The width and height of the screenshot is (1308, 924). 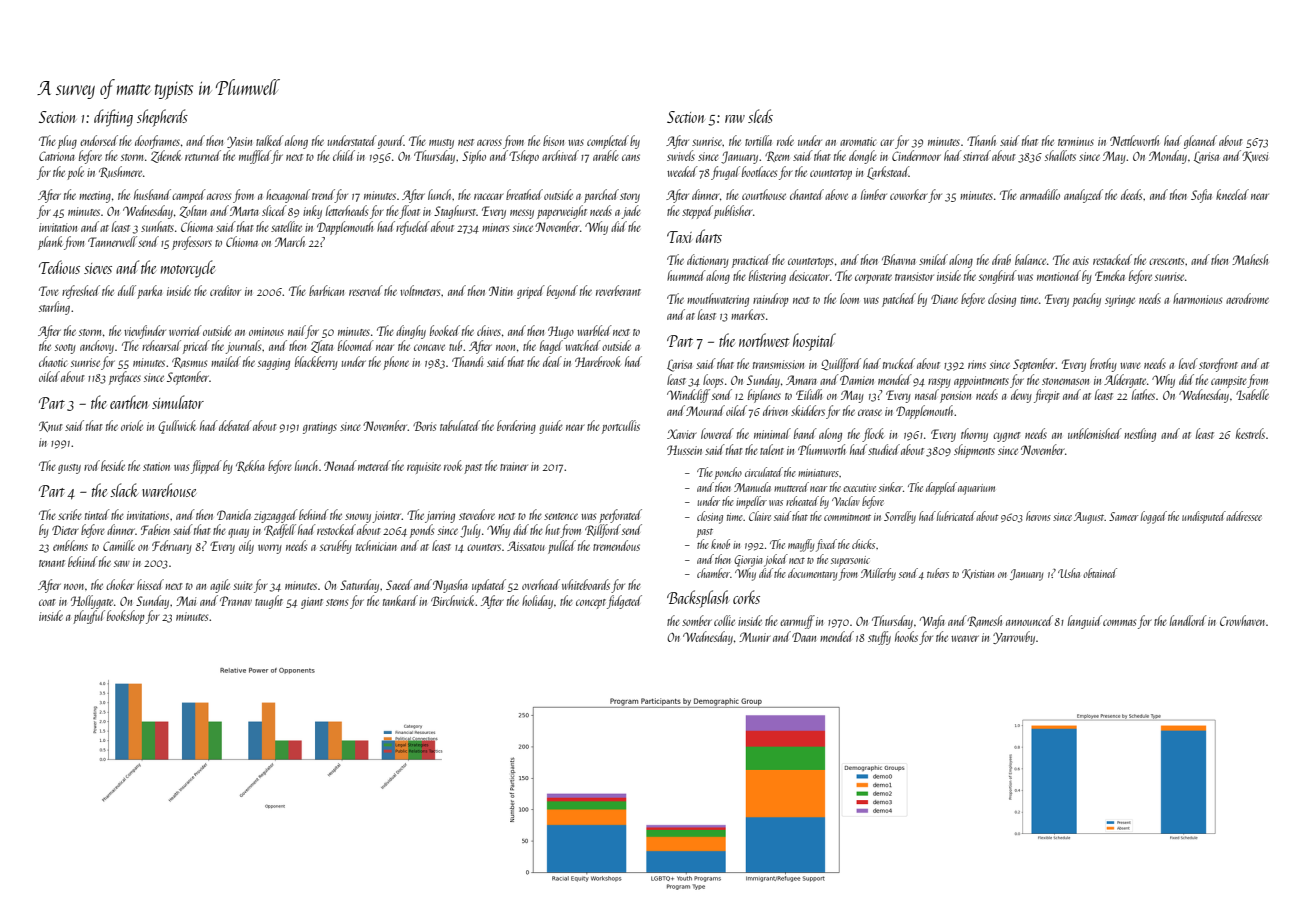 What do you see at coordinates (553, 140) in the screenshot?
I see `bison` at bounding box center [553, 140].
